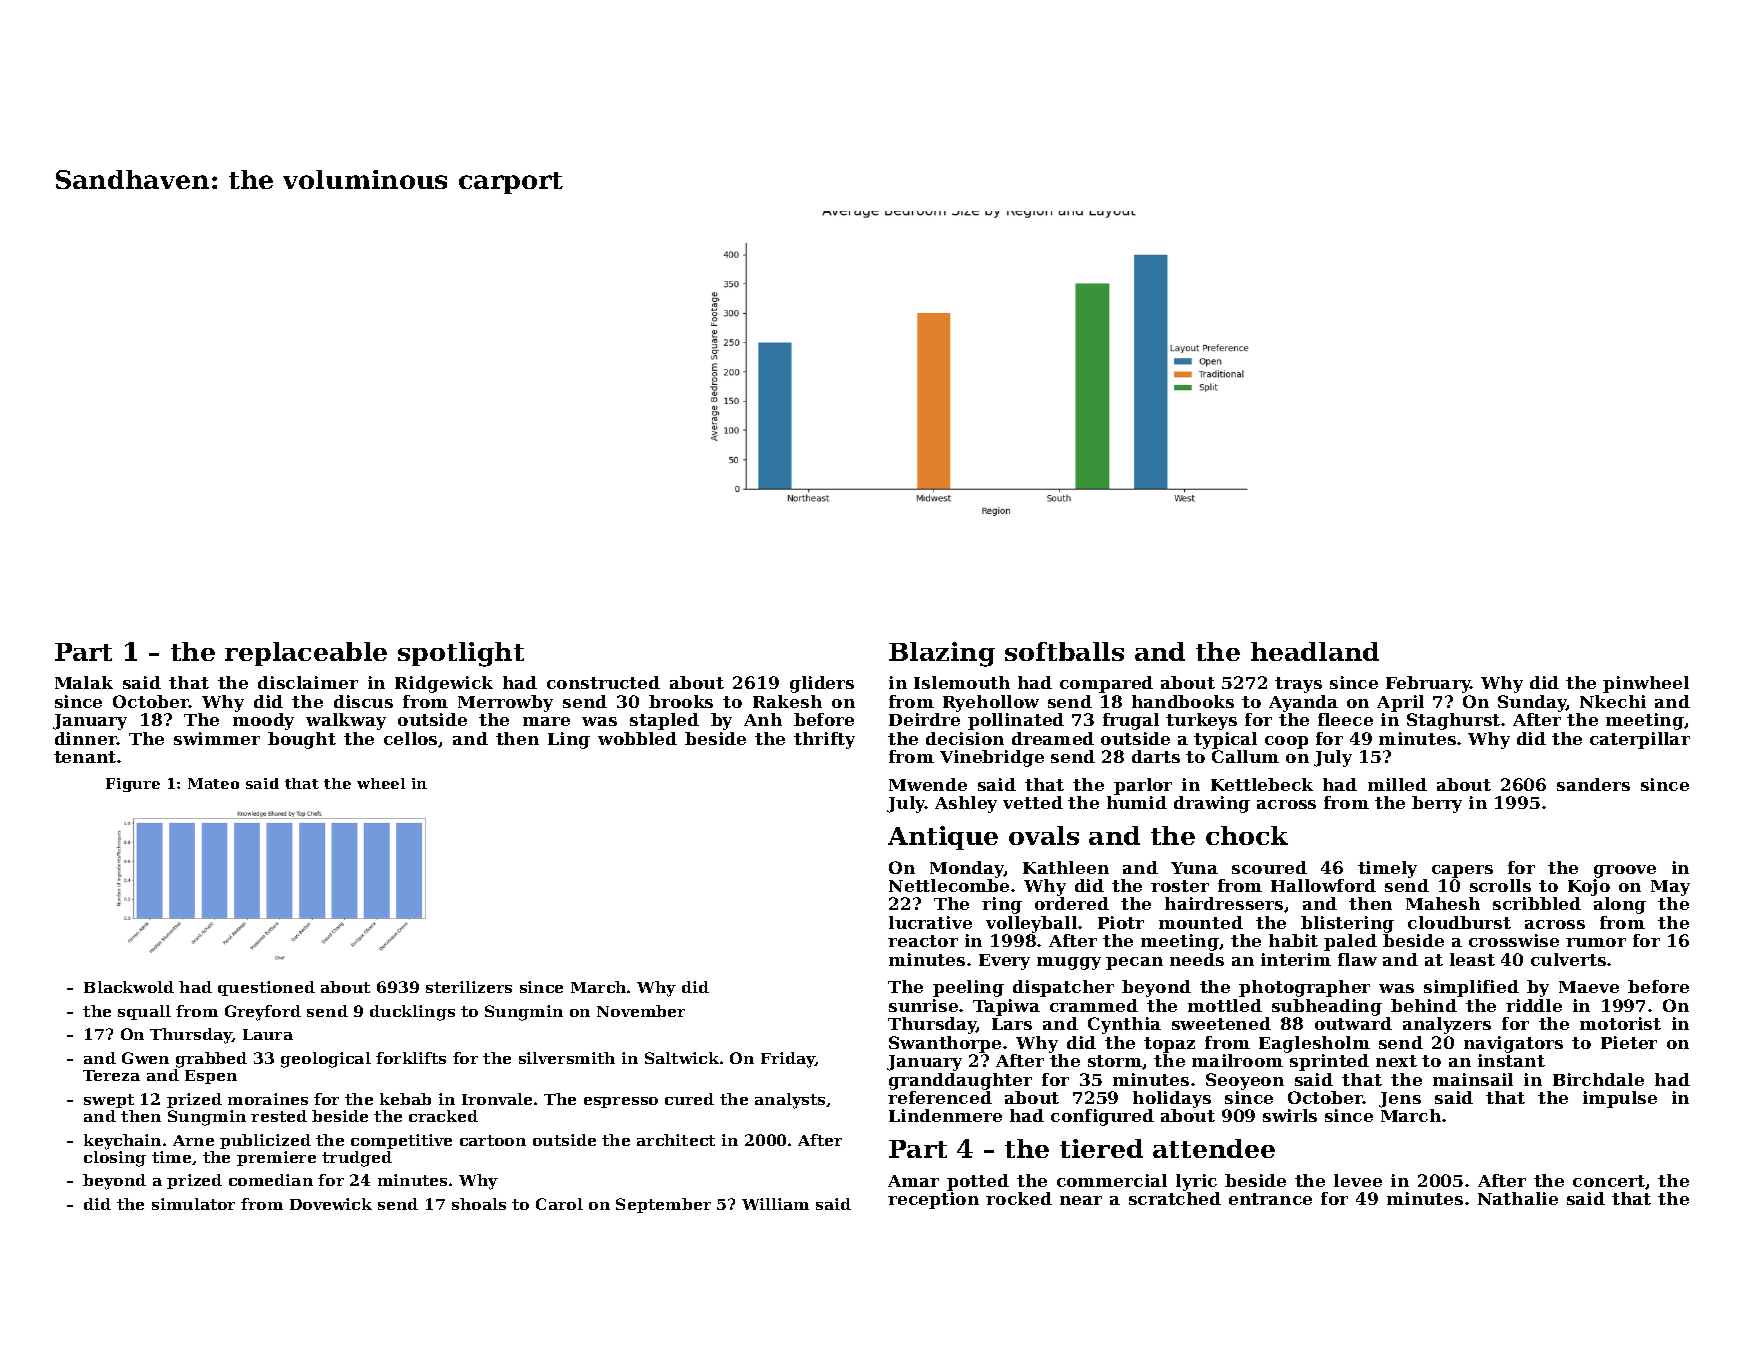 The width and height of the document is (1744, 1348). What do you see at coordinates (1064, 651) in the document?
I see `softballs` at bounding box center [1064, 651].
